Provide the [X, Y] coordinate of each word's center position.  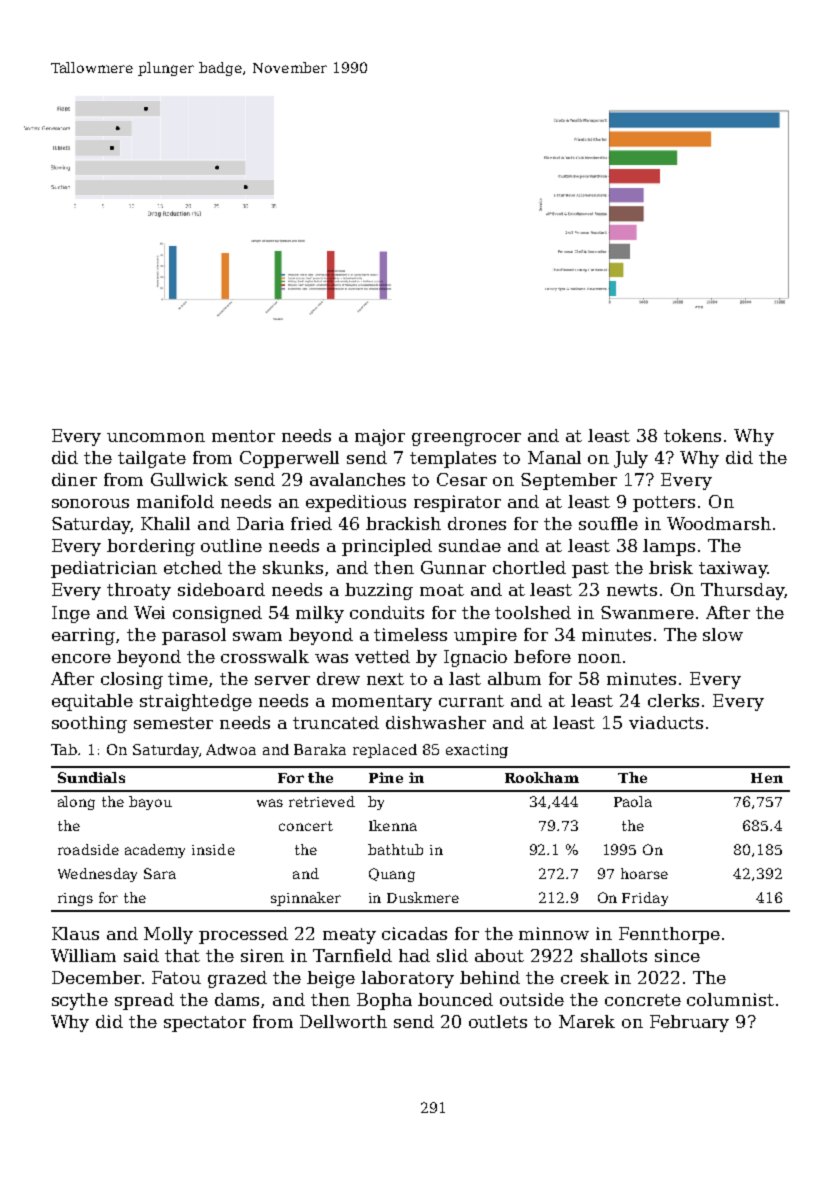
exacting [477, 751]
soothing [89, 724]
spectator [205, 1024]
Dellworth [343, 1021]
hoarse [644, 873]
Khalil [165, 523]
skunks [293, 567]
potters [664, 504]
